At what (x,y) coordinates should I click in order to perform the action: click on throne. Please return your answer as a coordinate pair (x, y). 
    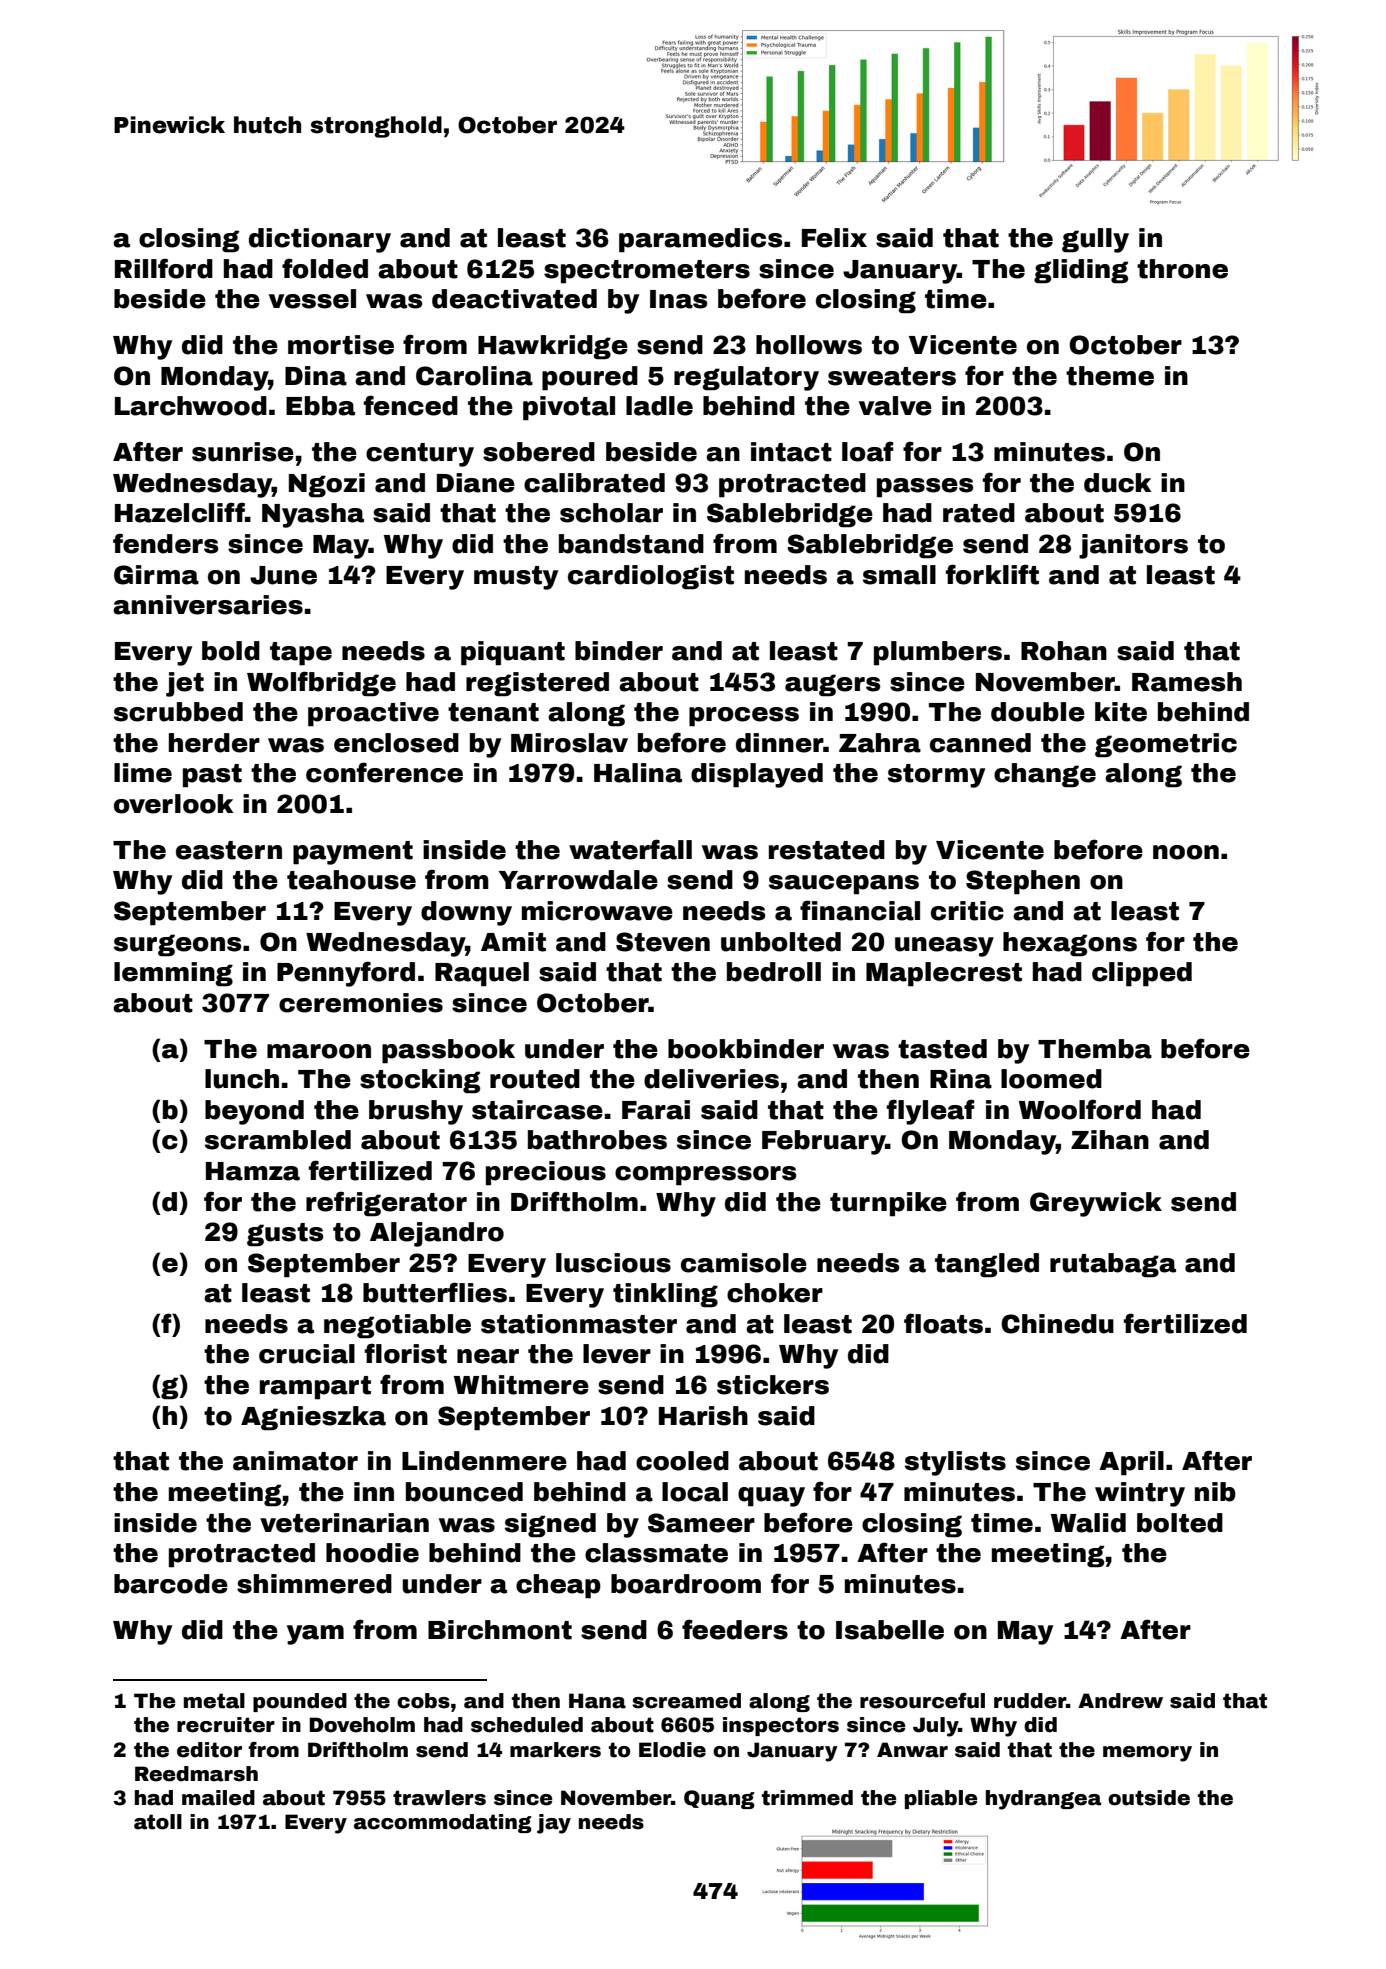
    Looking at the image, I should click on (1182, 269).
